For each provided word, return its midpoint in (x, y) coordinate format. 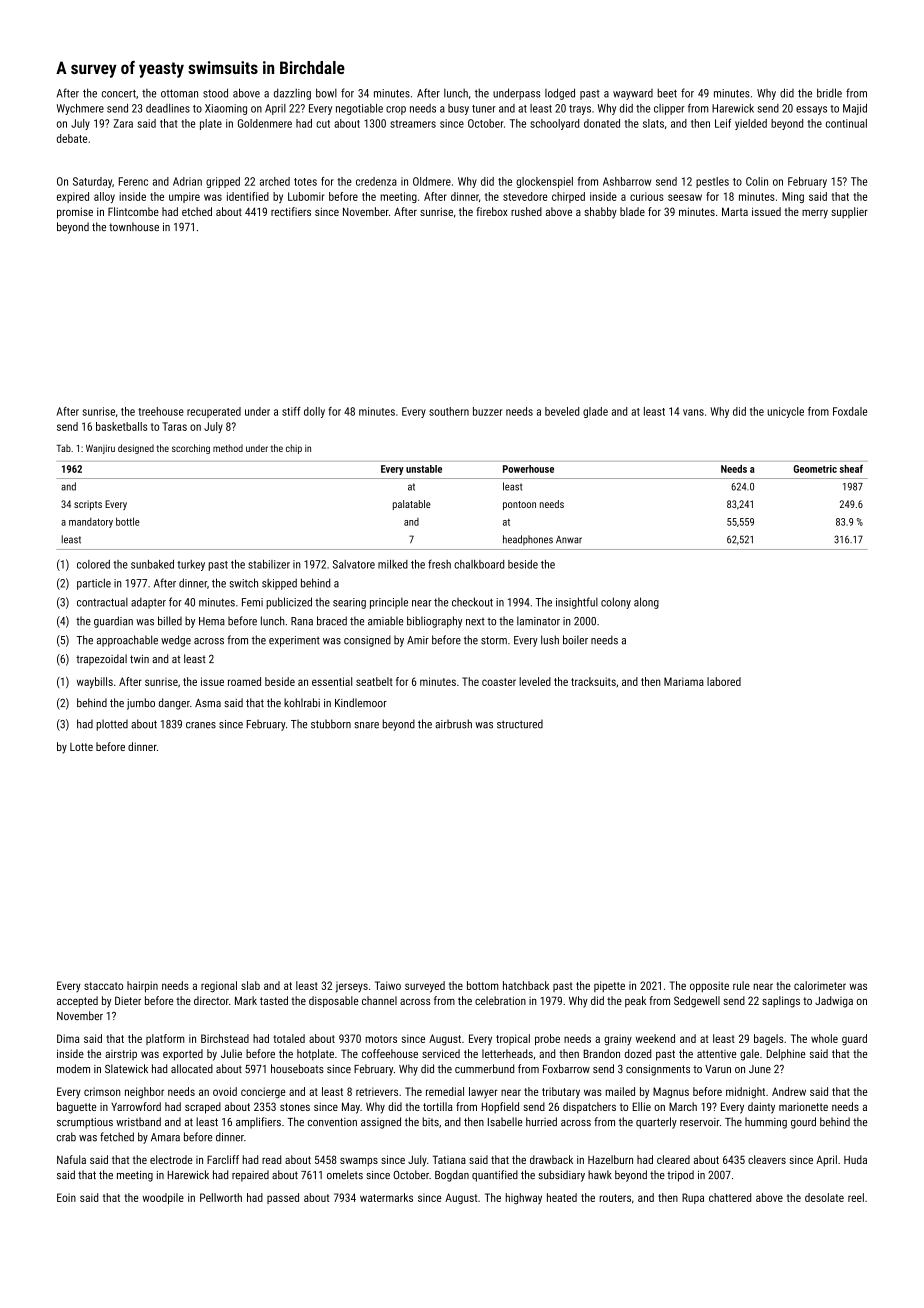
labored (724, 681)
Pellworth (221, 1197)
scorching (191, 449)
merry (815, 214)
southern (449, 411)
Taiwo (388, 985)
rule (741, 985)
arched (275, 181)
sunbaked (152, 564)
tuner (484, 109)
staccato (103, 986)
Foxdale (850, 411)
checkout (472, 602)
